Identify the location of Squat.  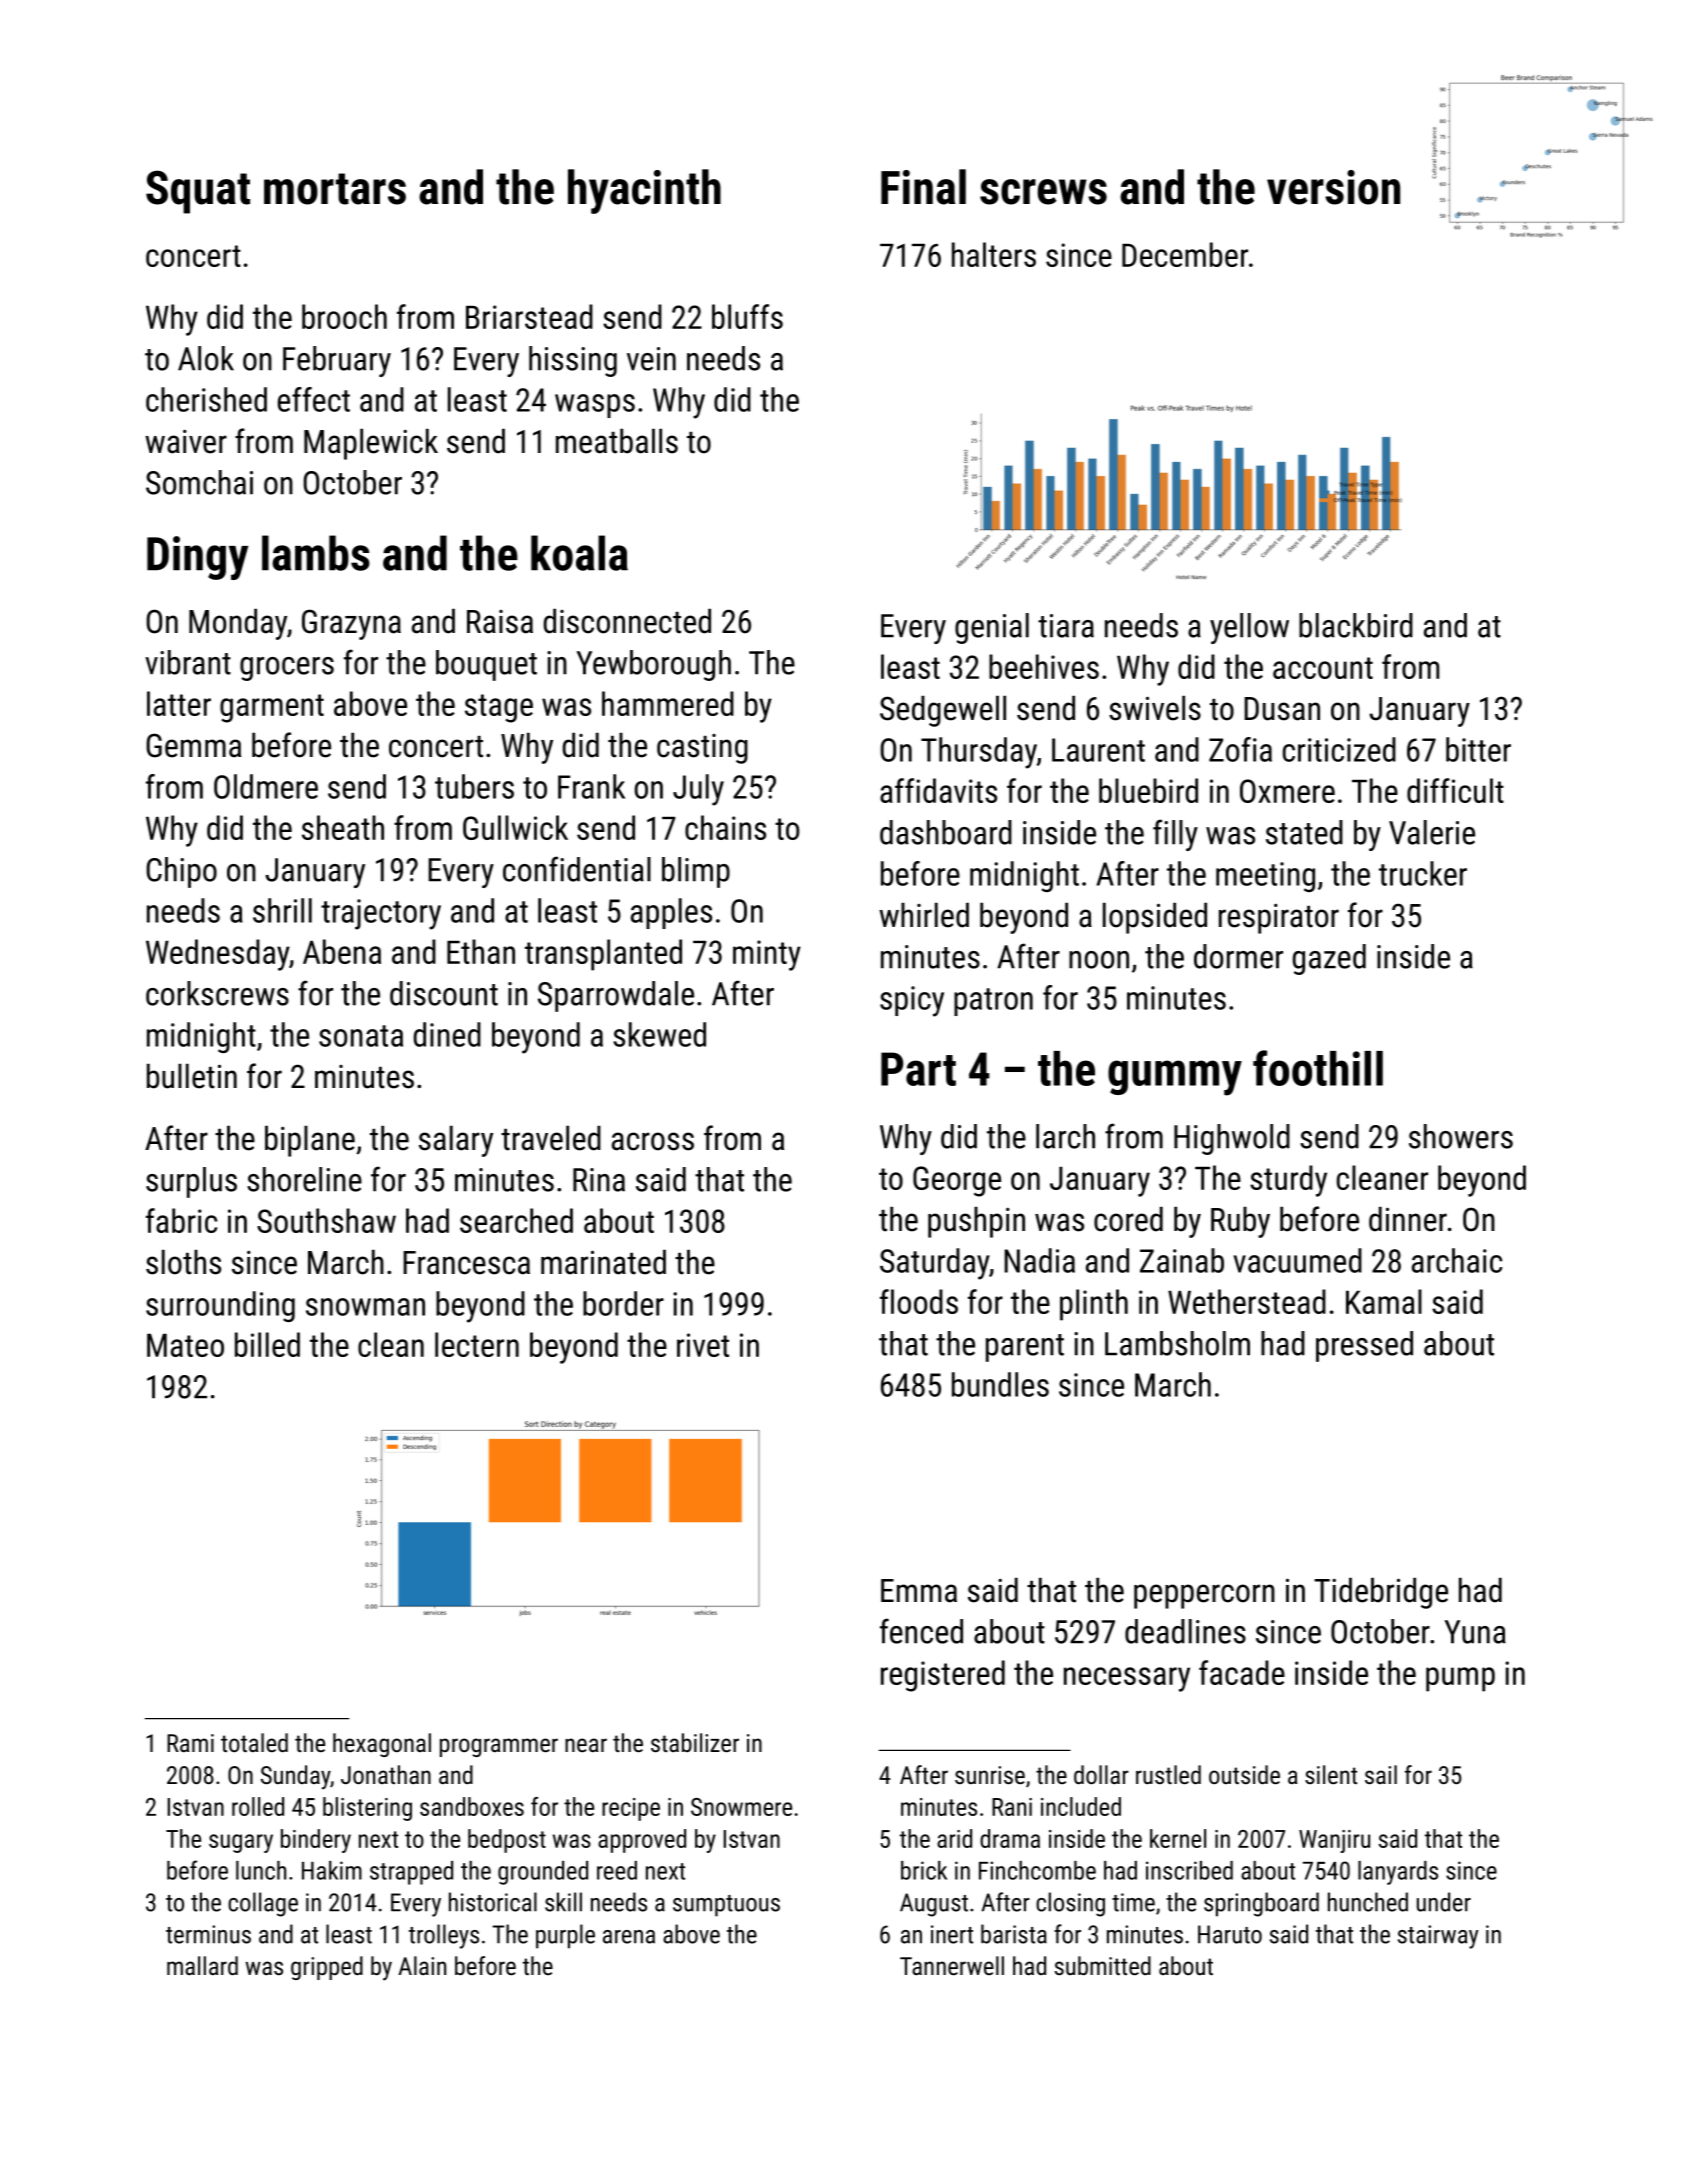
(198, 192).
